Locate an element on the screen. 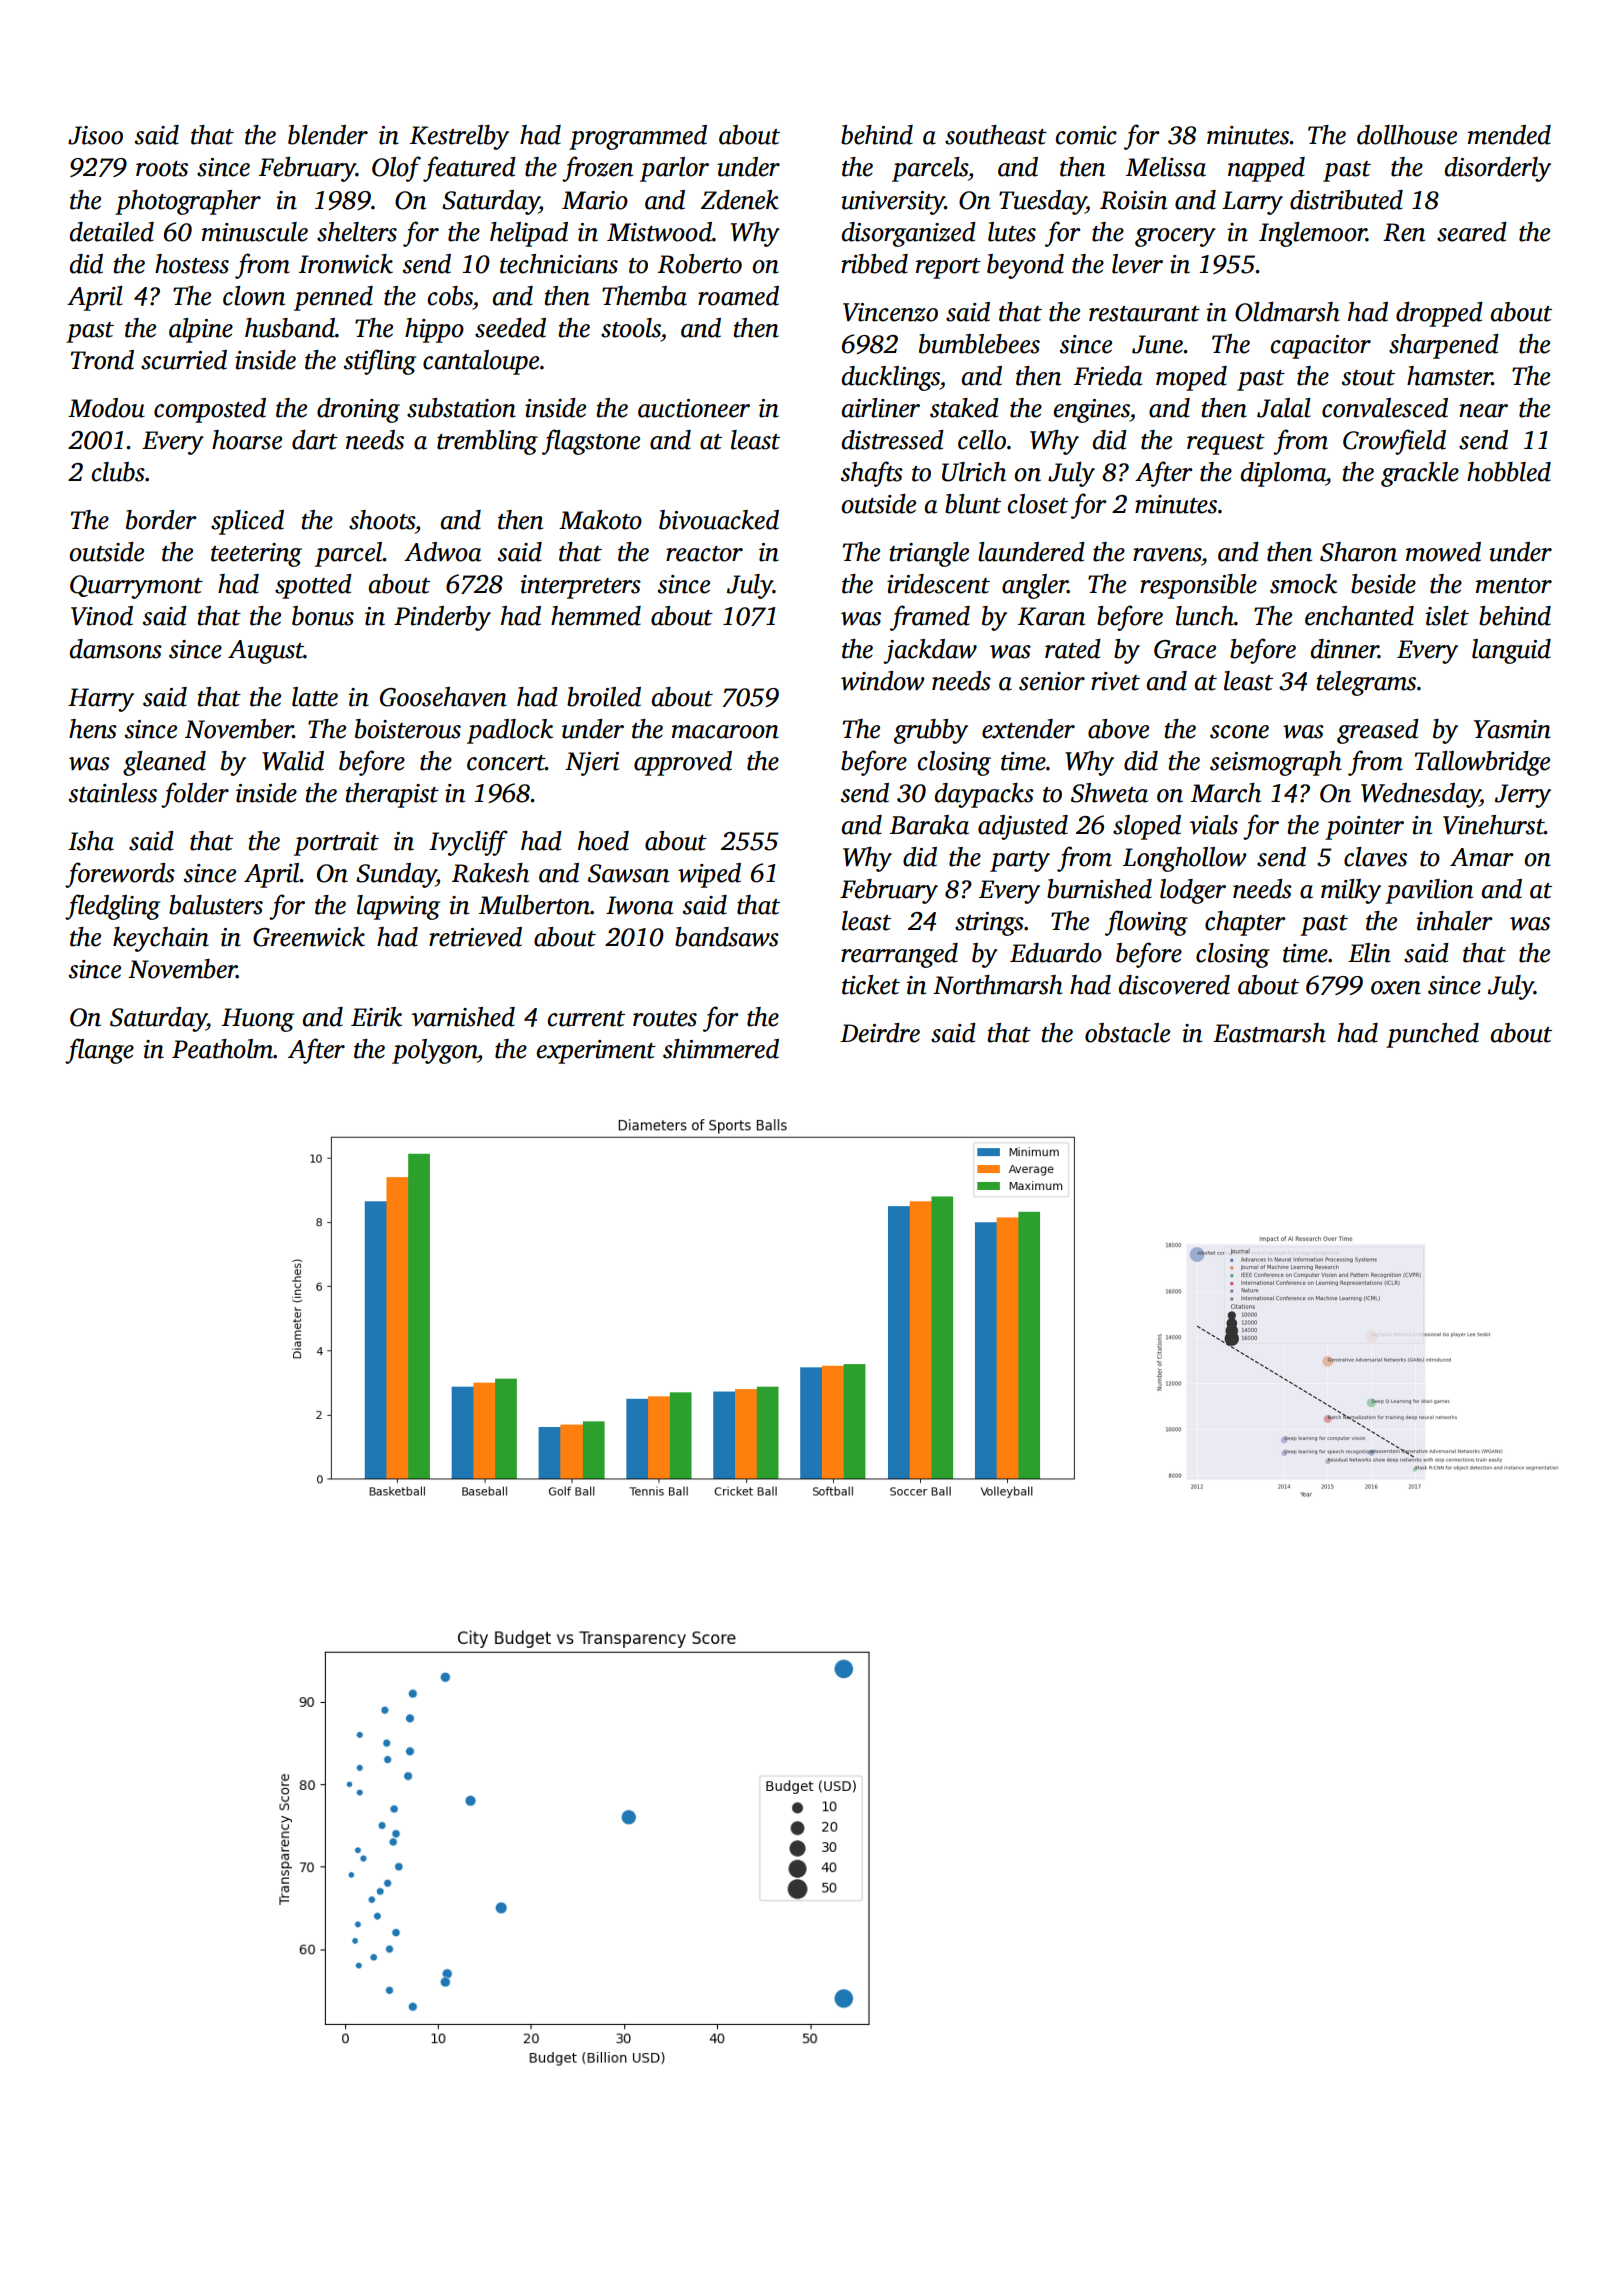 This screenshot has height=2292, width=1620. Eirik is located at coordinates (376, 1017).
